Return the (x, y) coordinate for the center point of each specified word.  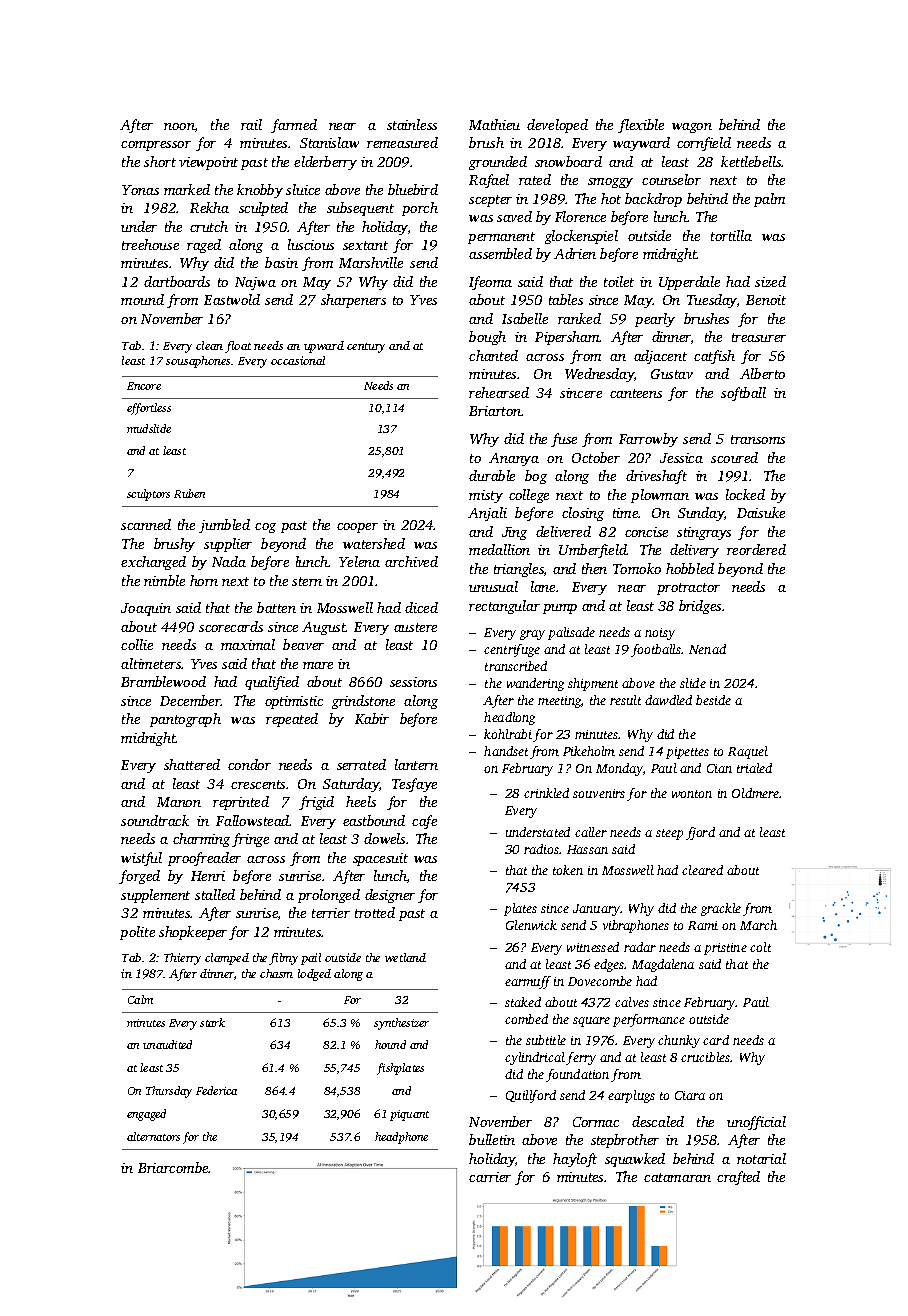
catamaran (677, 1177)
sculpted (263, 209)
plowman (660, 496)
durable (492, 475)
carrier (490, 1177)
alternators (153, 1136)
